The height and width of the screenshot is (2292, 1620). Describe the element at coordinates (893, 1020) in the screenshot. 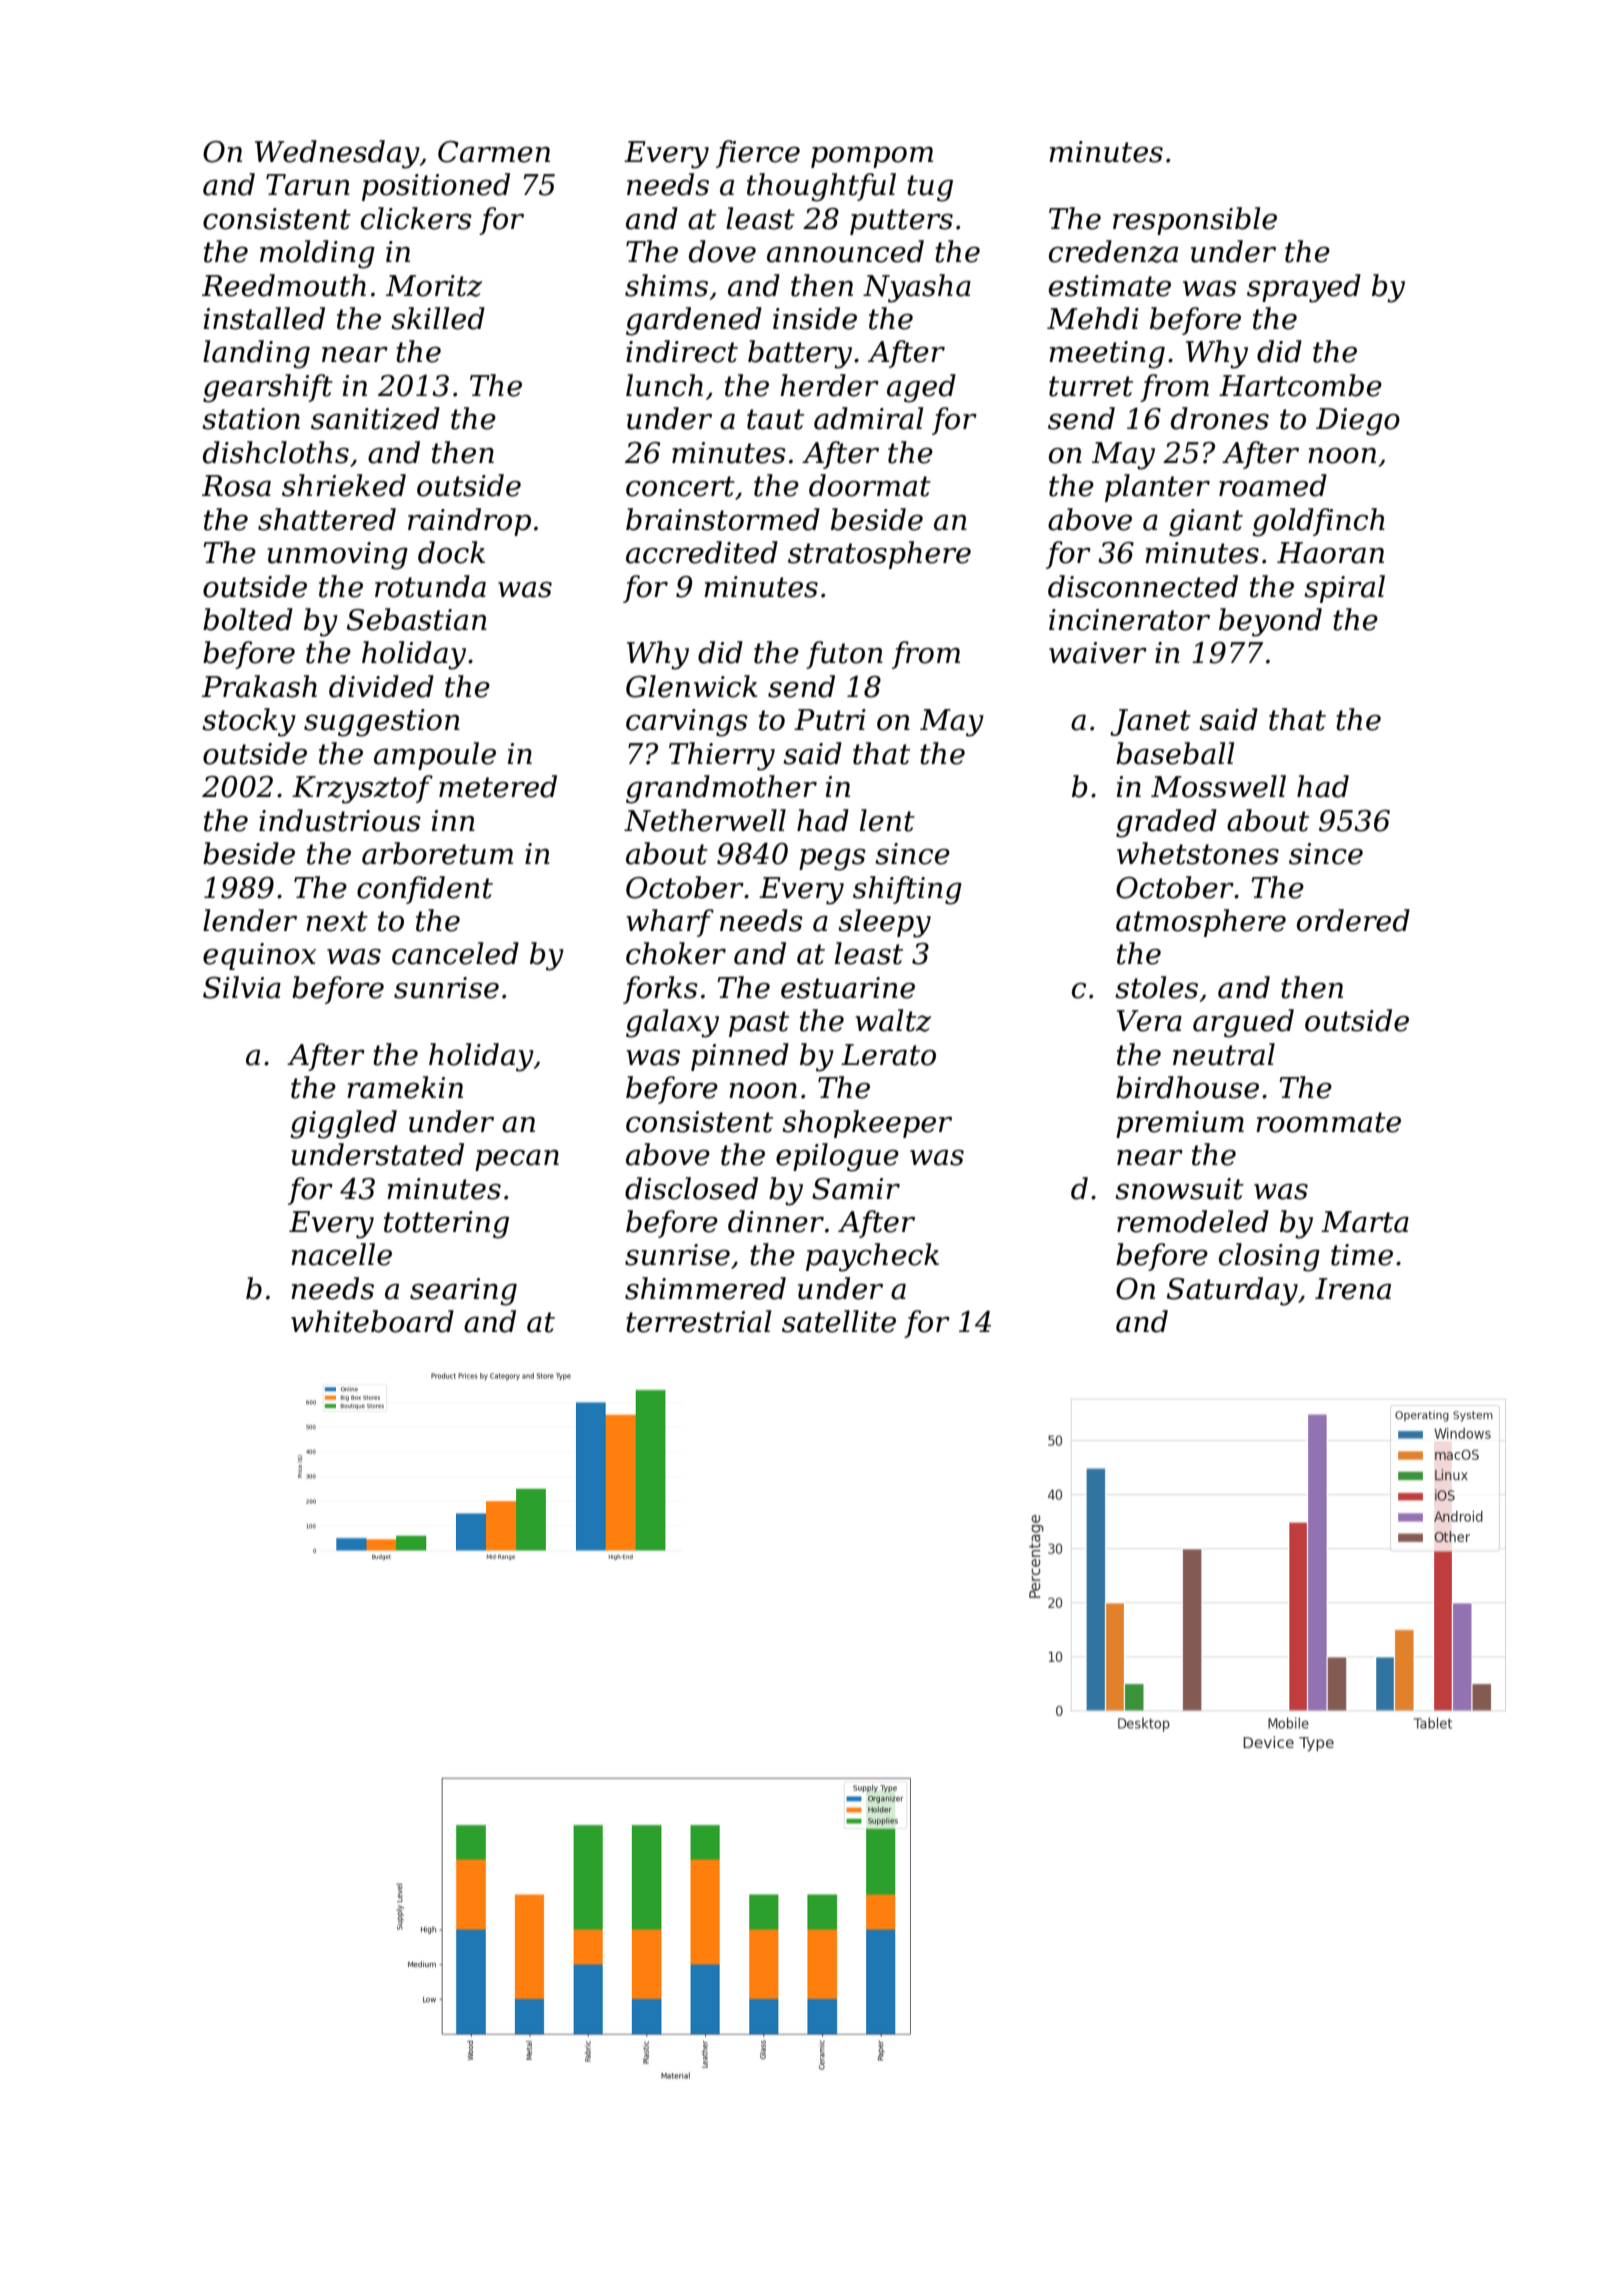

I see `waltz` at that location.
